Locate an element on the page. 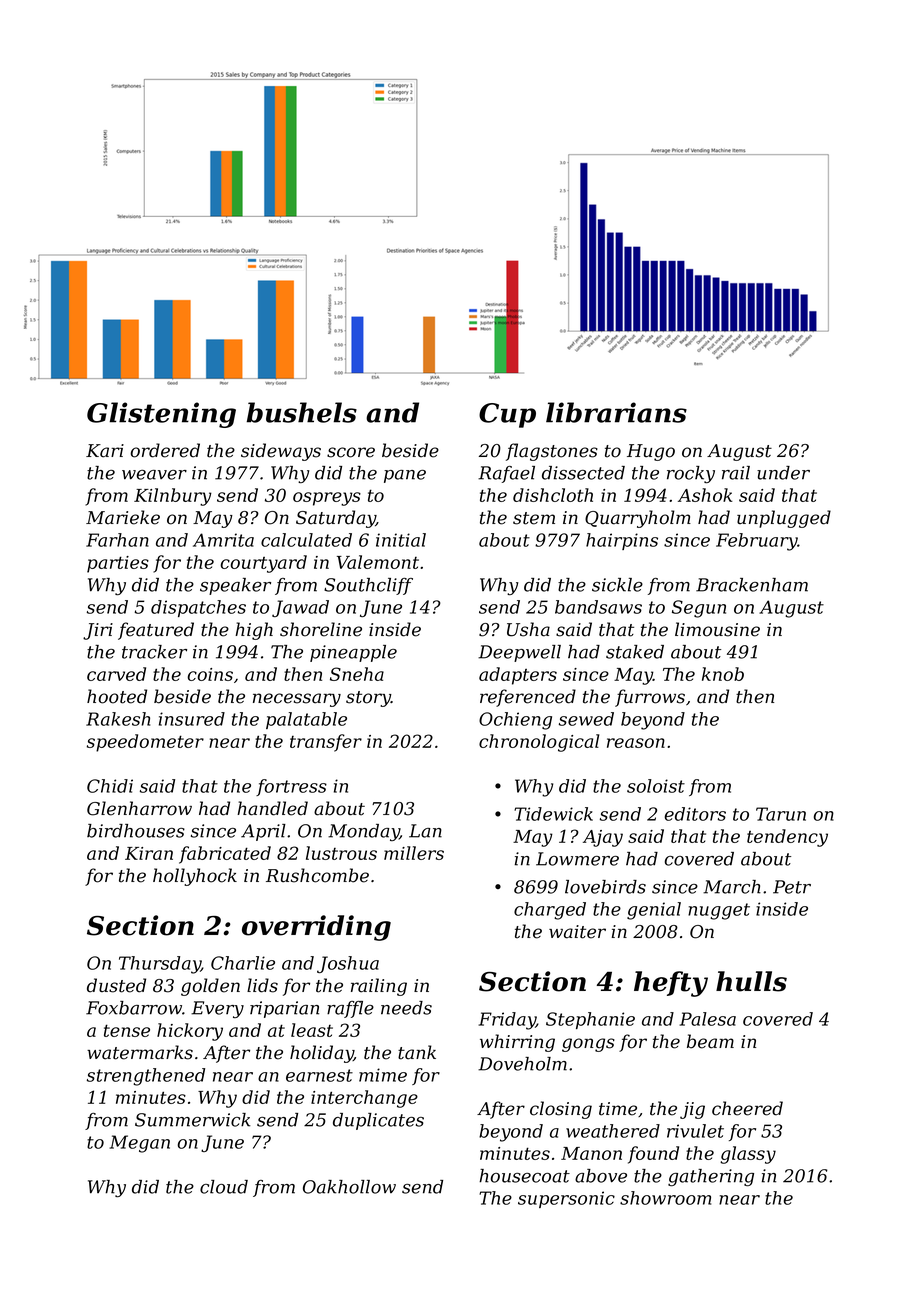  unplugged is located at coordinates (784, 519).
